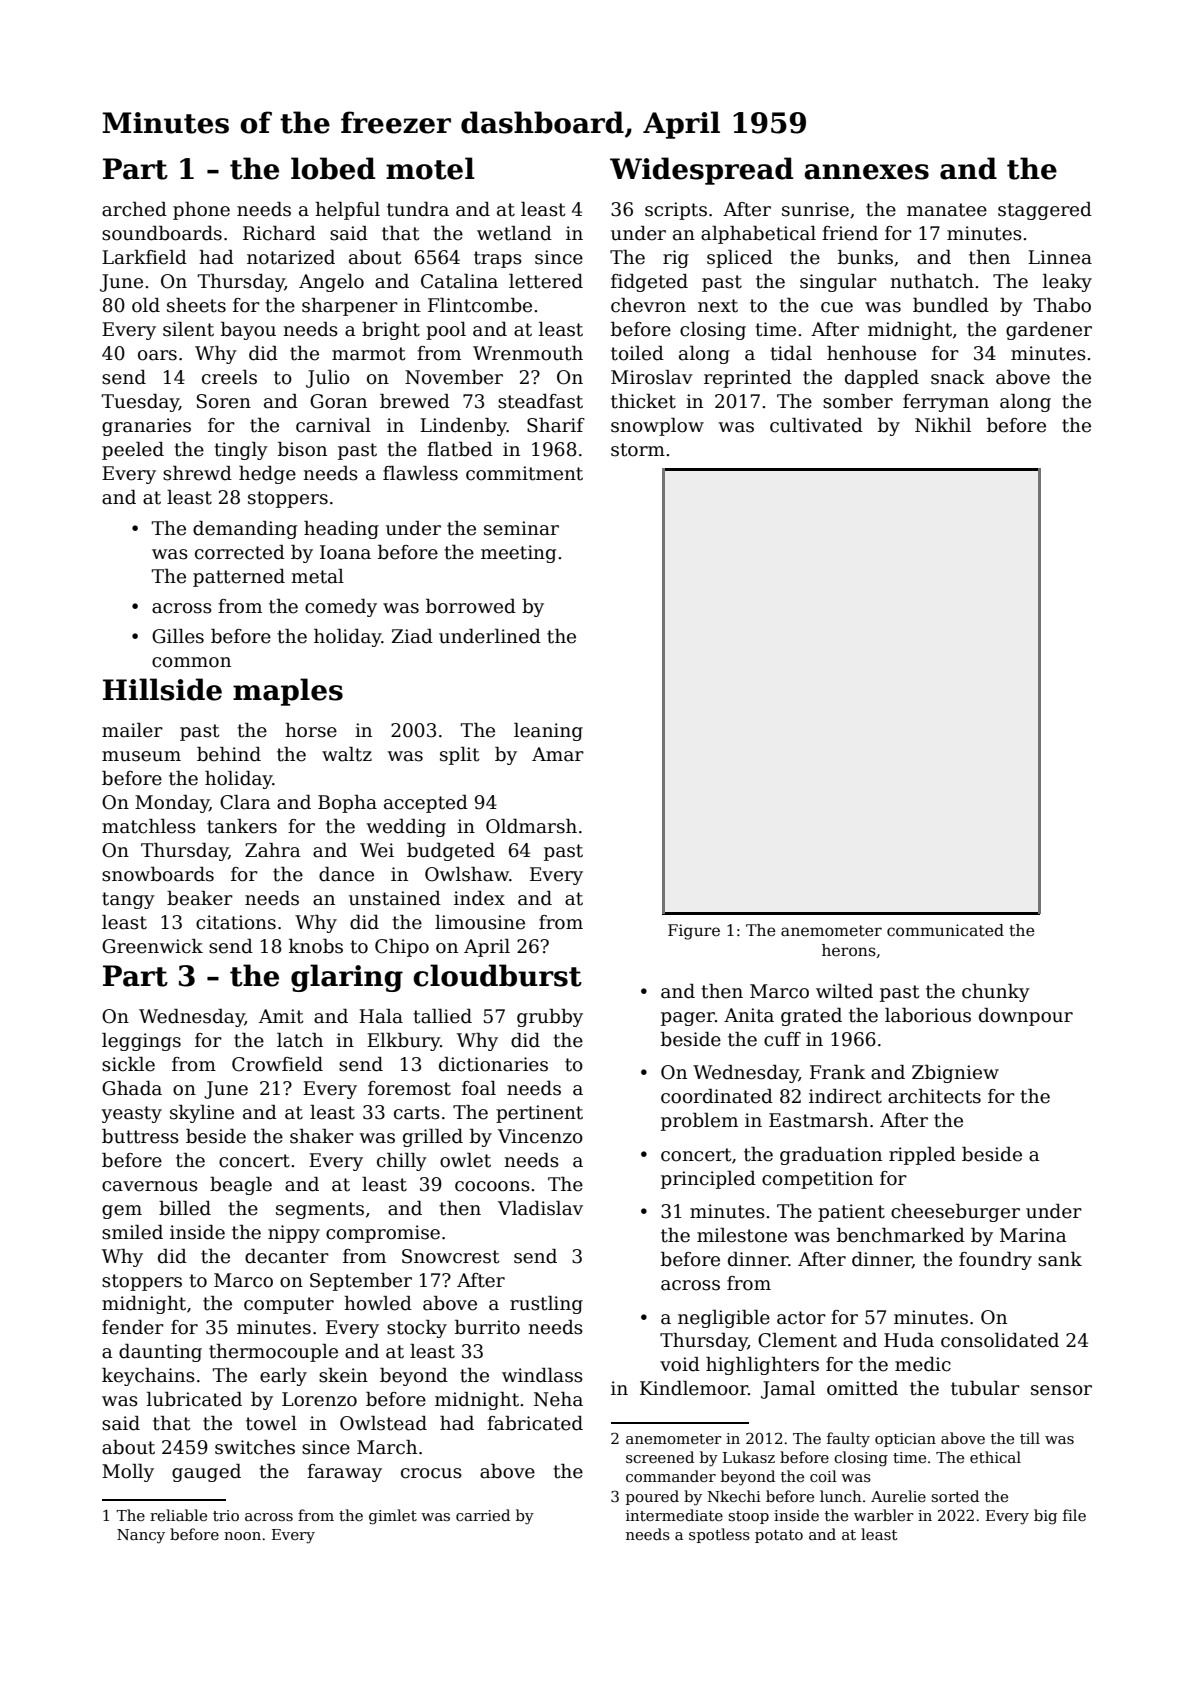 This page has width=1194, height=1689. Describe the element at coordinates (273, 1353) in the page. I see `thermocouple` at that location.
